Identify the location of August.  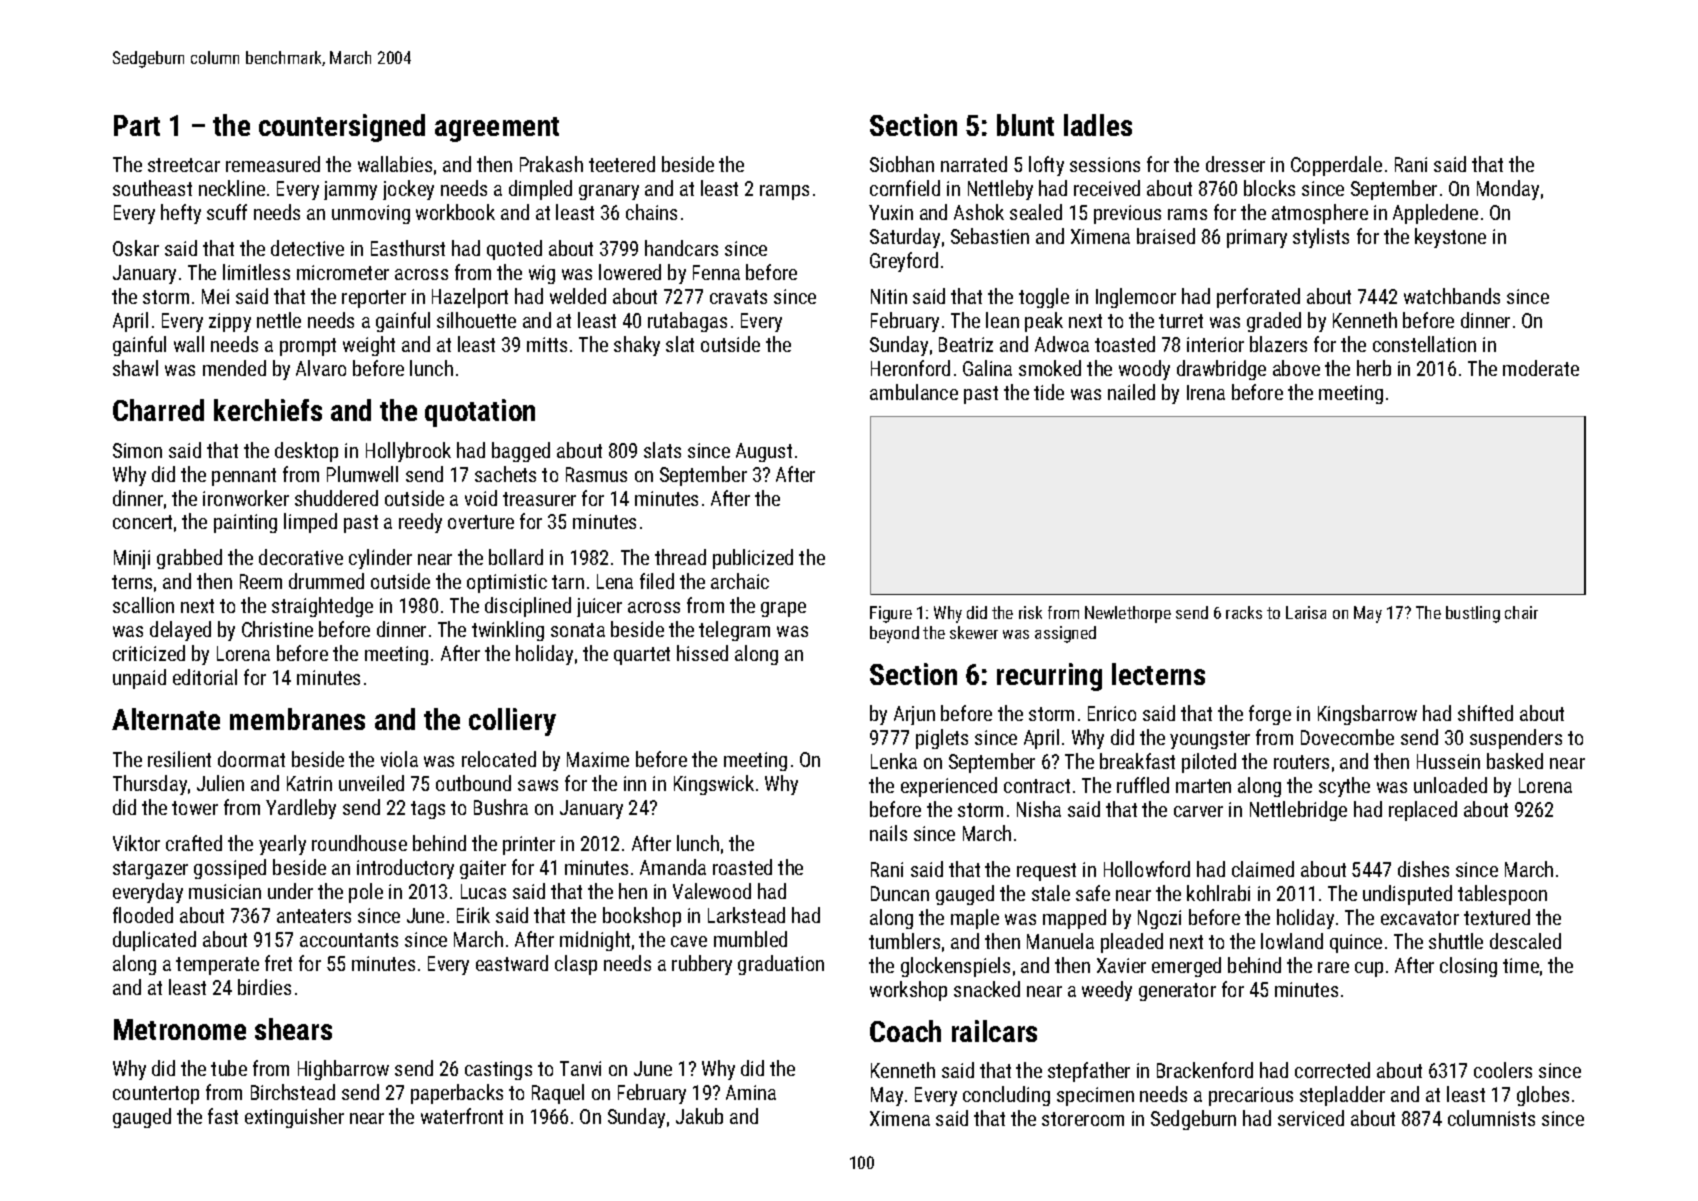
(764, 452).
